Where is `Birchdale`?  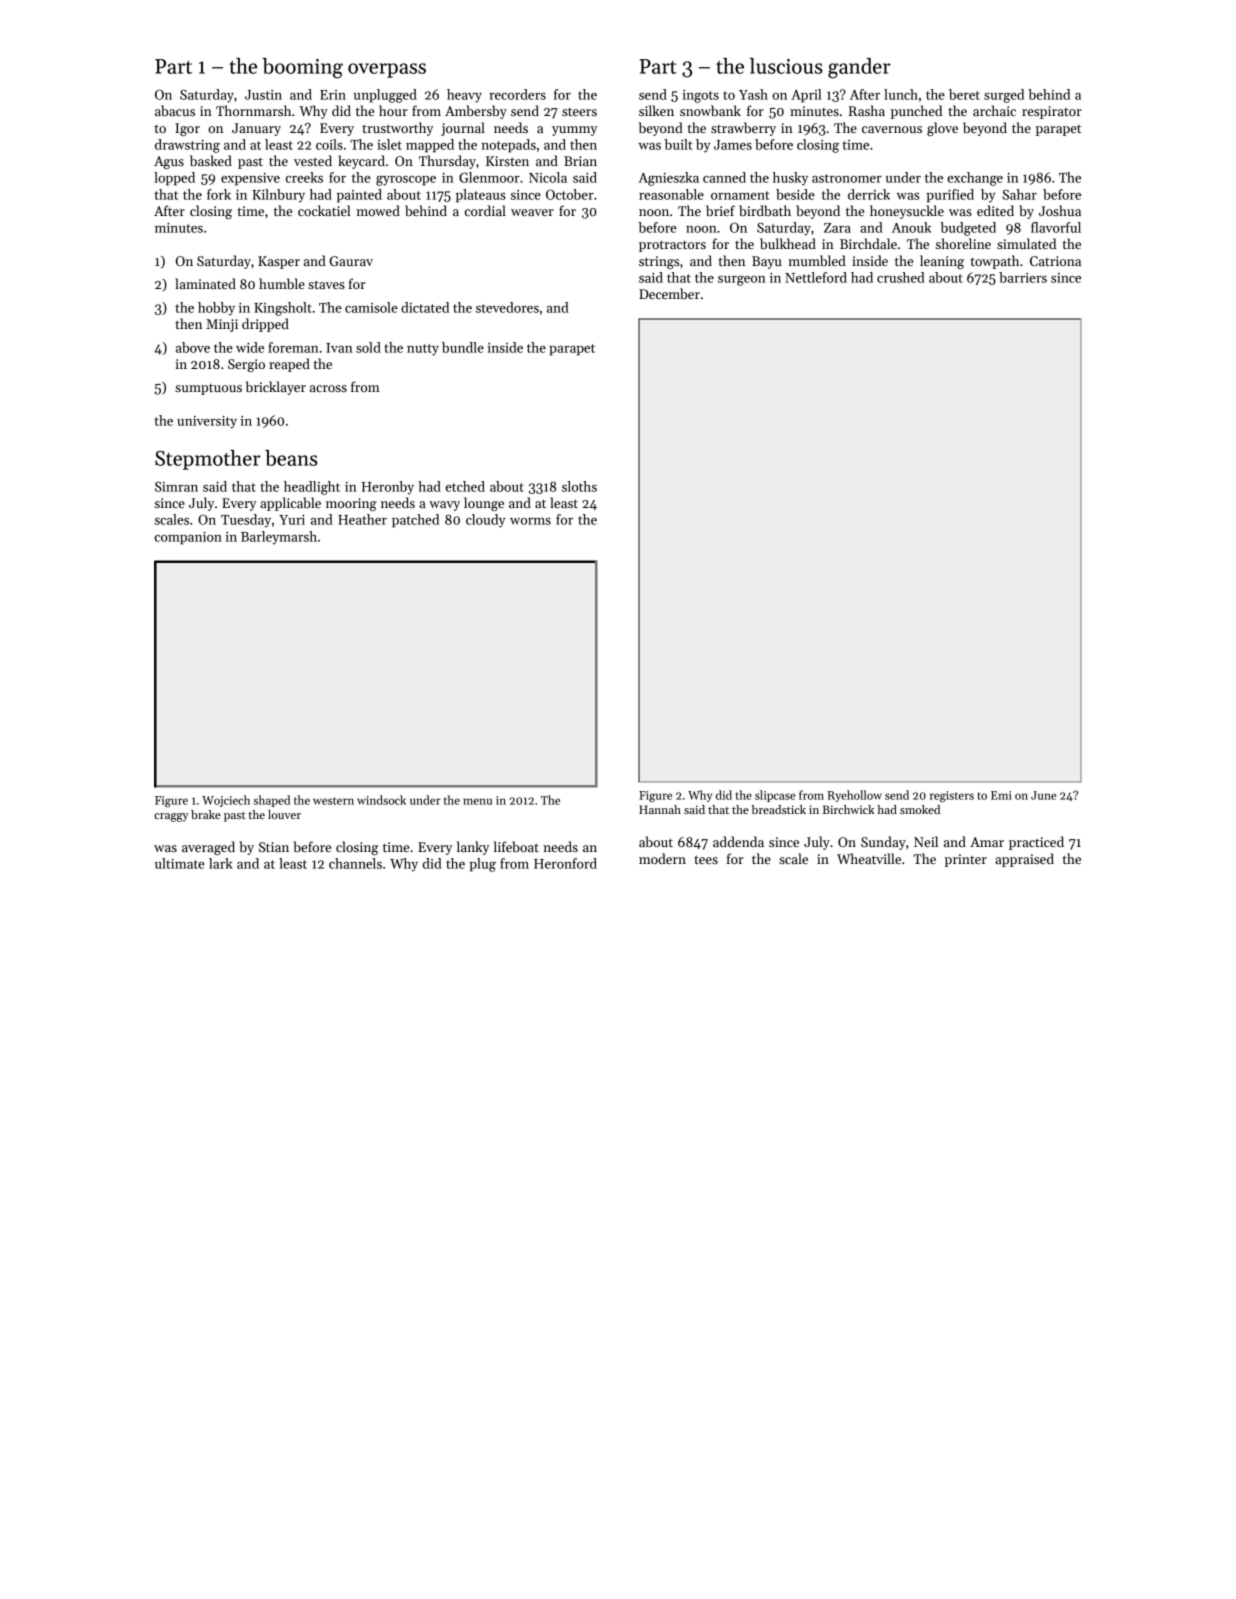
Birchdale is located at coordinates (868, 243).
